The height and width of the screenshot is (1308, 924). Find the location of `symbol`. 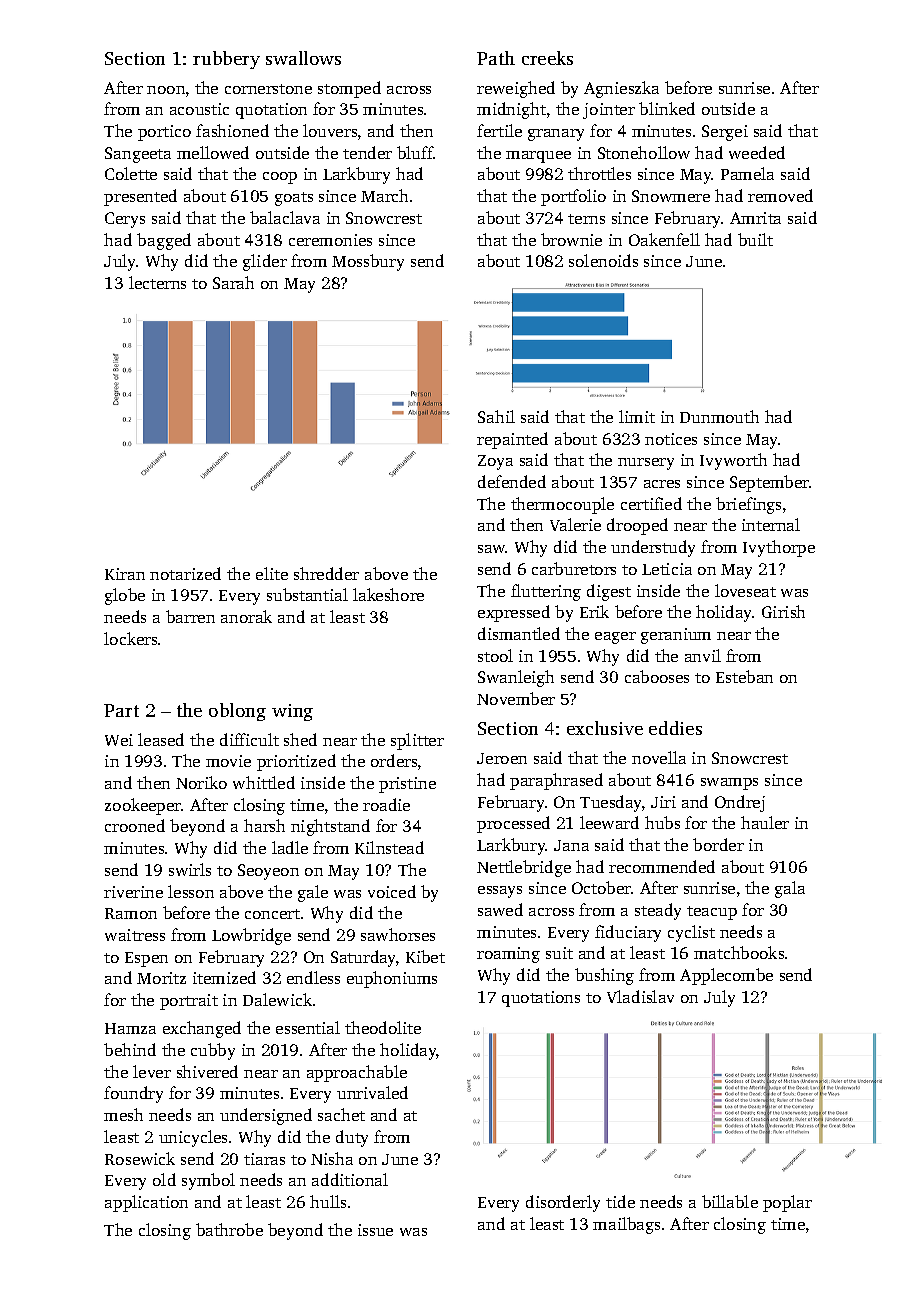

symbol is located at coordinates (208, 1181).
